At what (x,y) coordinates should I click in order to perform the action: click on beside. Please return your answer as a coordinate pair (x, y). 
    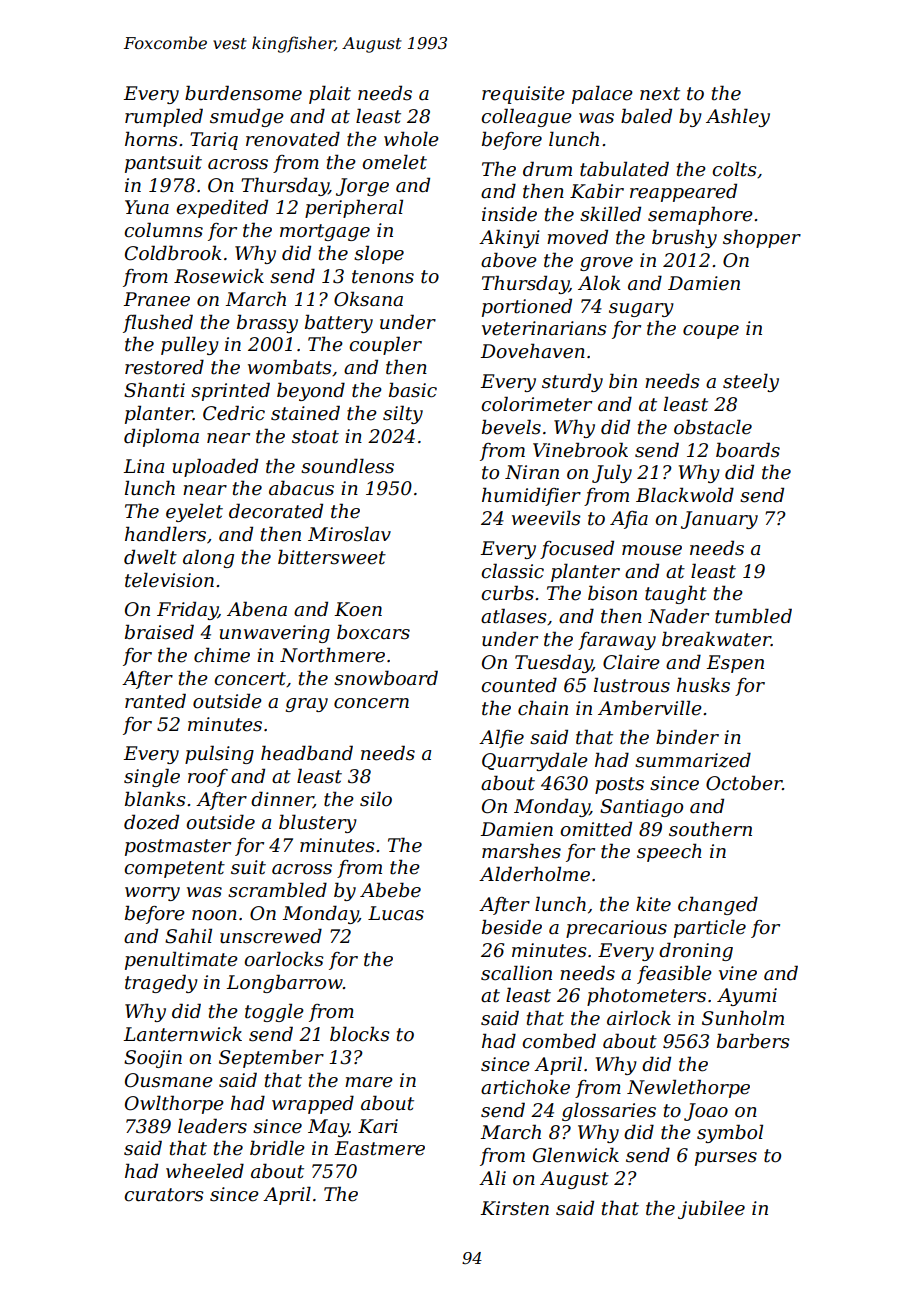
    Looking at the image, I should click on (512, 927).
